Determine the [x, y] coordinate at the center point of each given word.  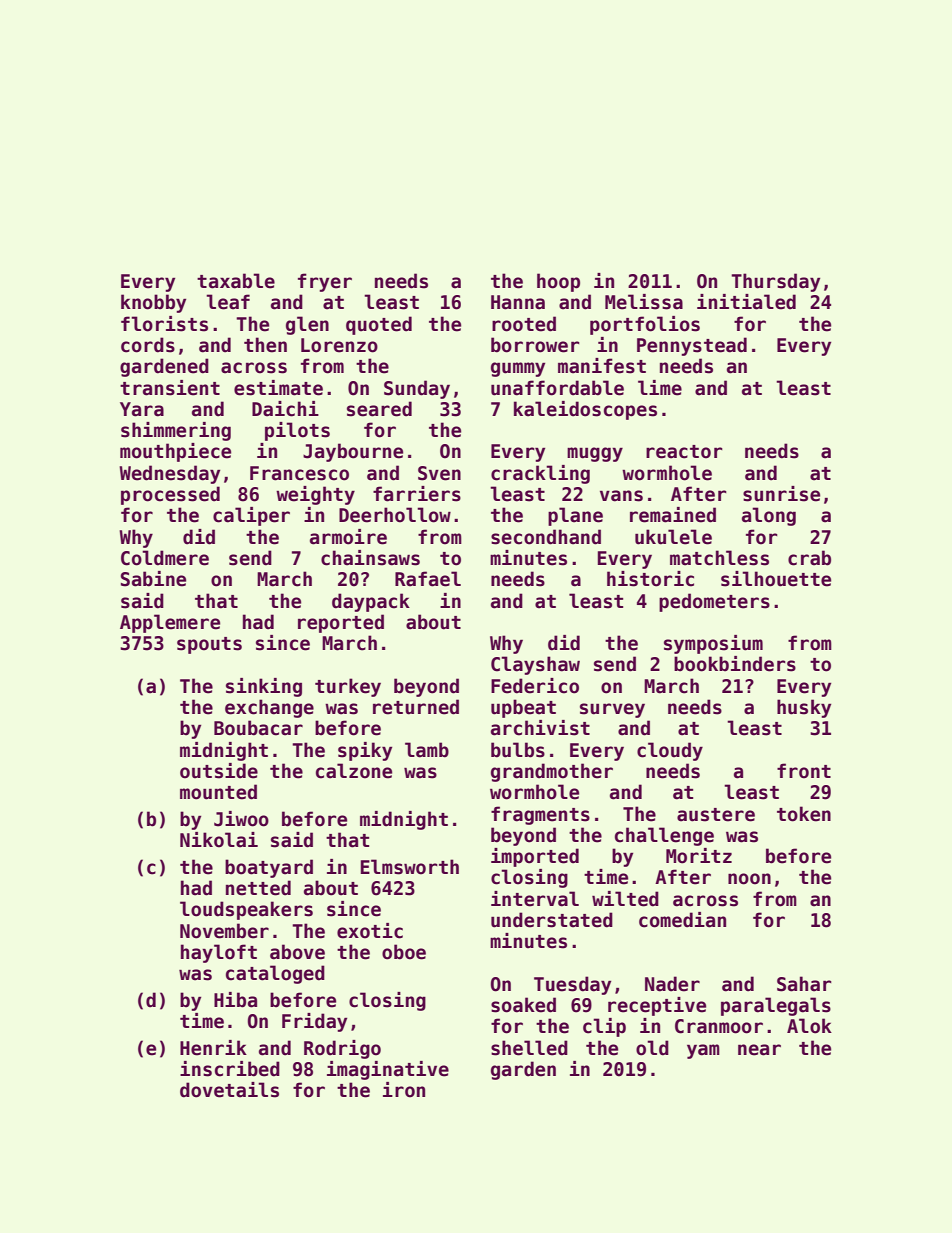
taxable [236, 281]
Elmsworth [410, 867]
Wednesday [169, 474]
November [224, 931]
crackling [540, 474]
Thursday [775, 282]
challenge [664, 836]
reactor [684, 452]
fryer [325, 282]
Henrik [213, 1048]
